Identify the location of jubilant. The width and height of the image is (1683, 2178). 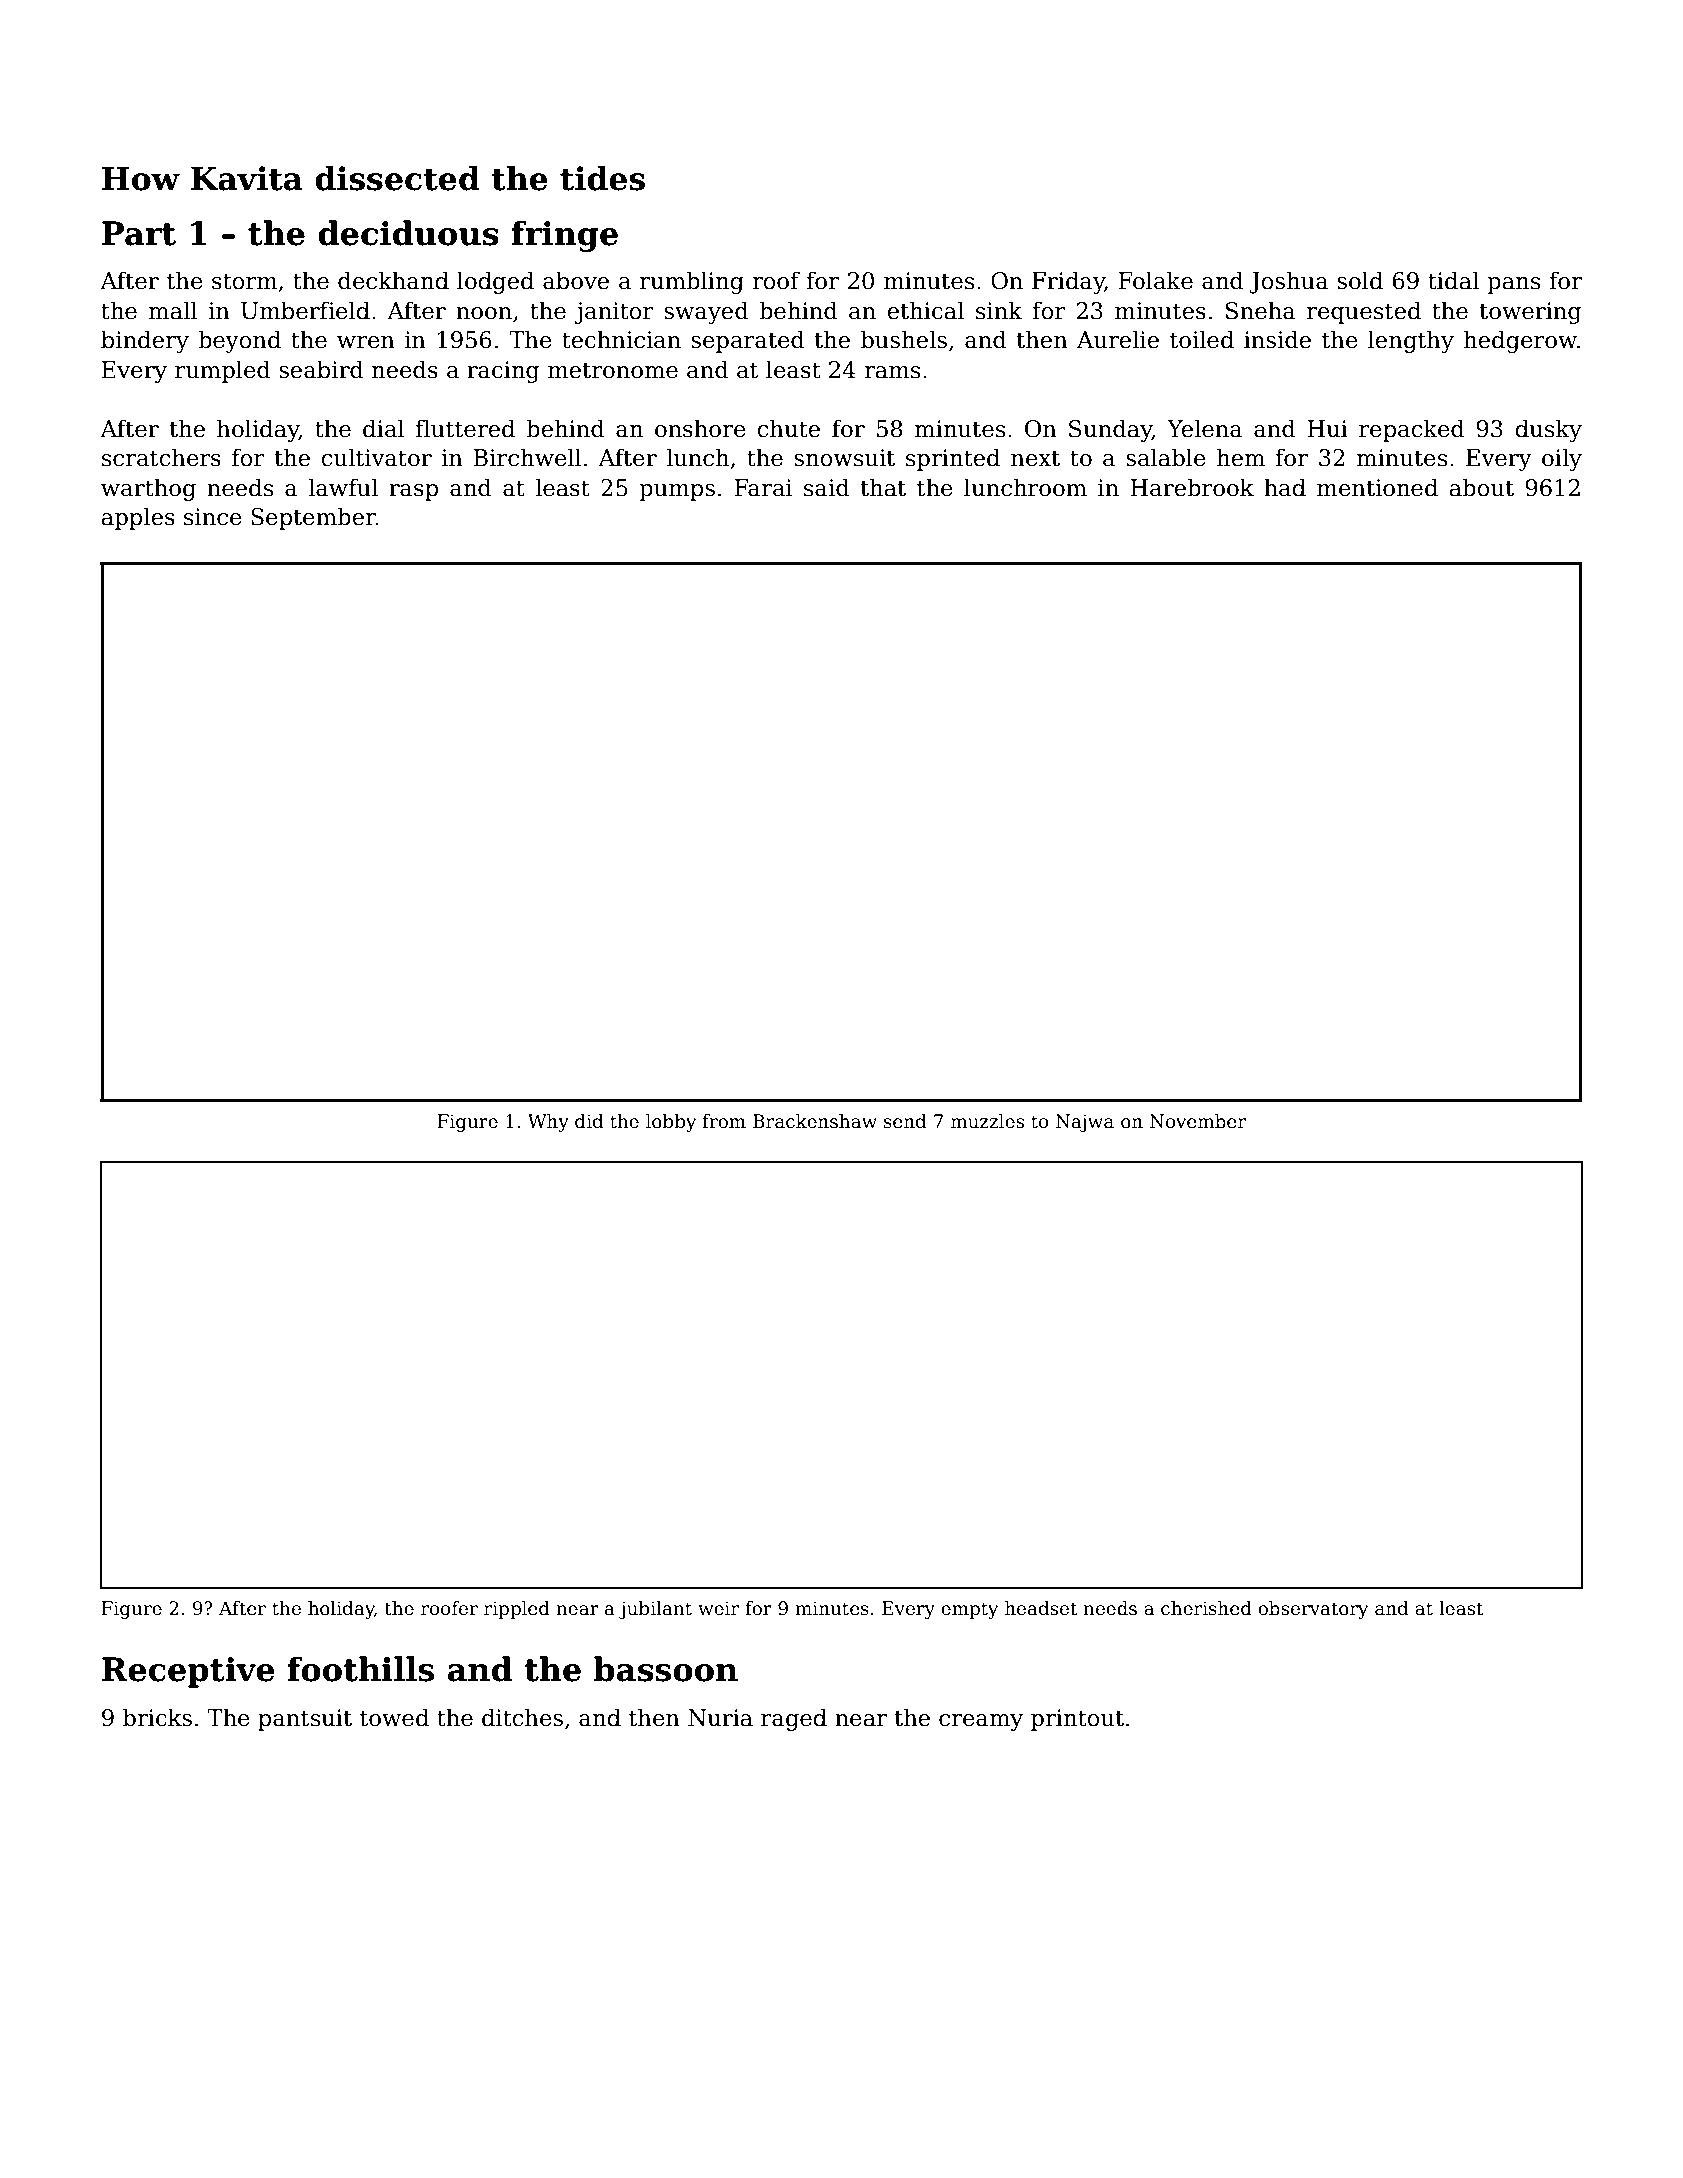
(655, 1610).
